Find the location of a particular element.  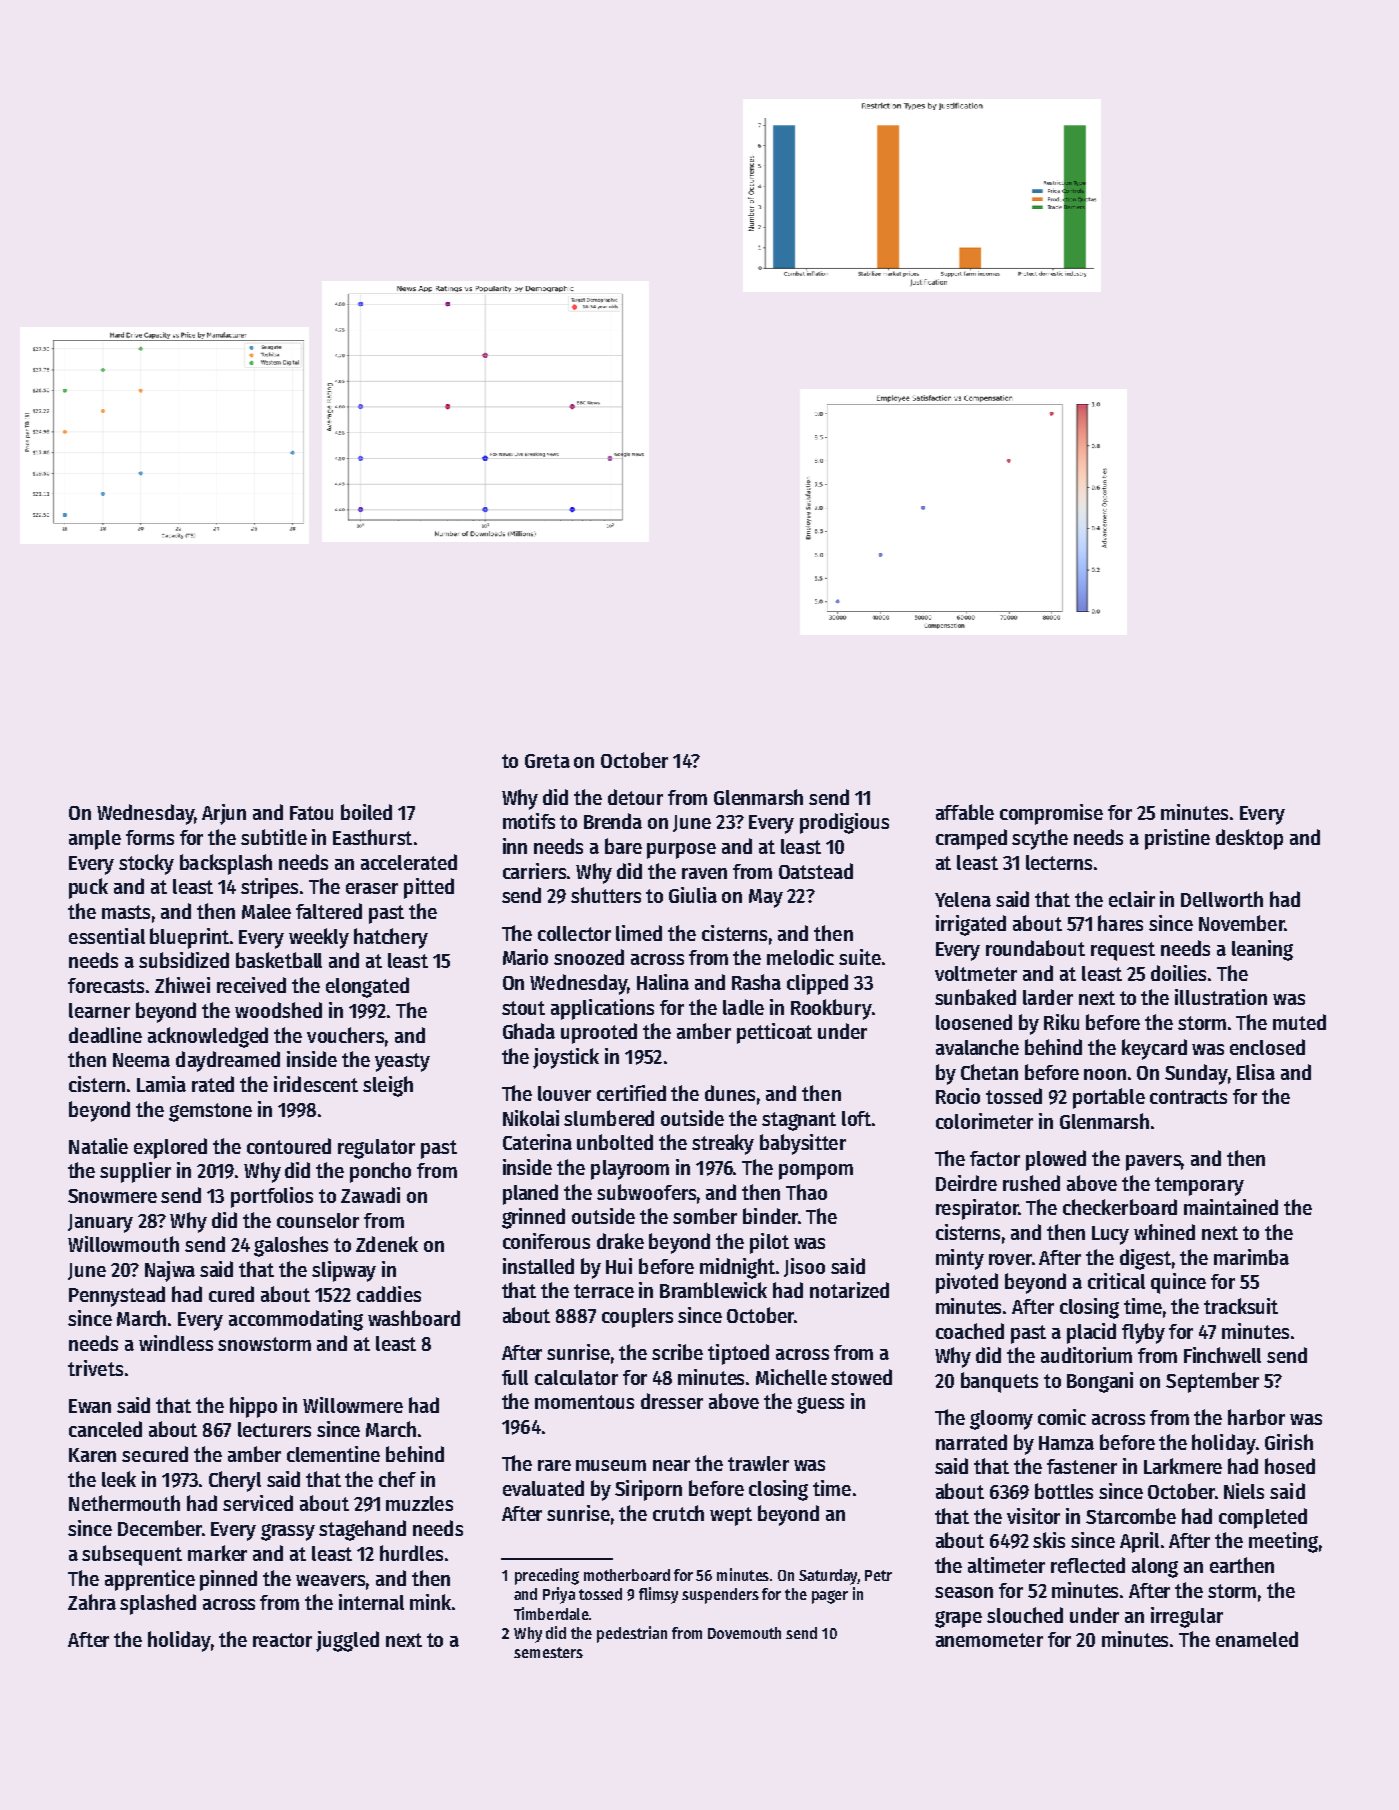

Giulia is located at coordinates (693, 895).
